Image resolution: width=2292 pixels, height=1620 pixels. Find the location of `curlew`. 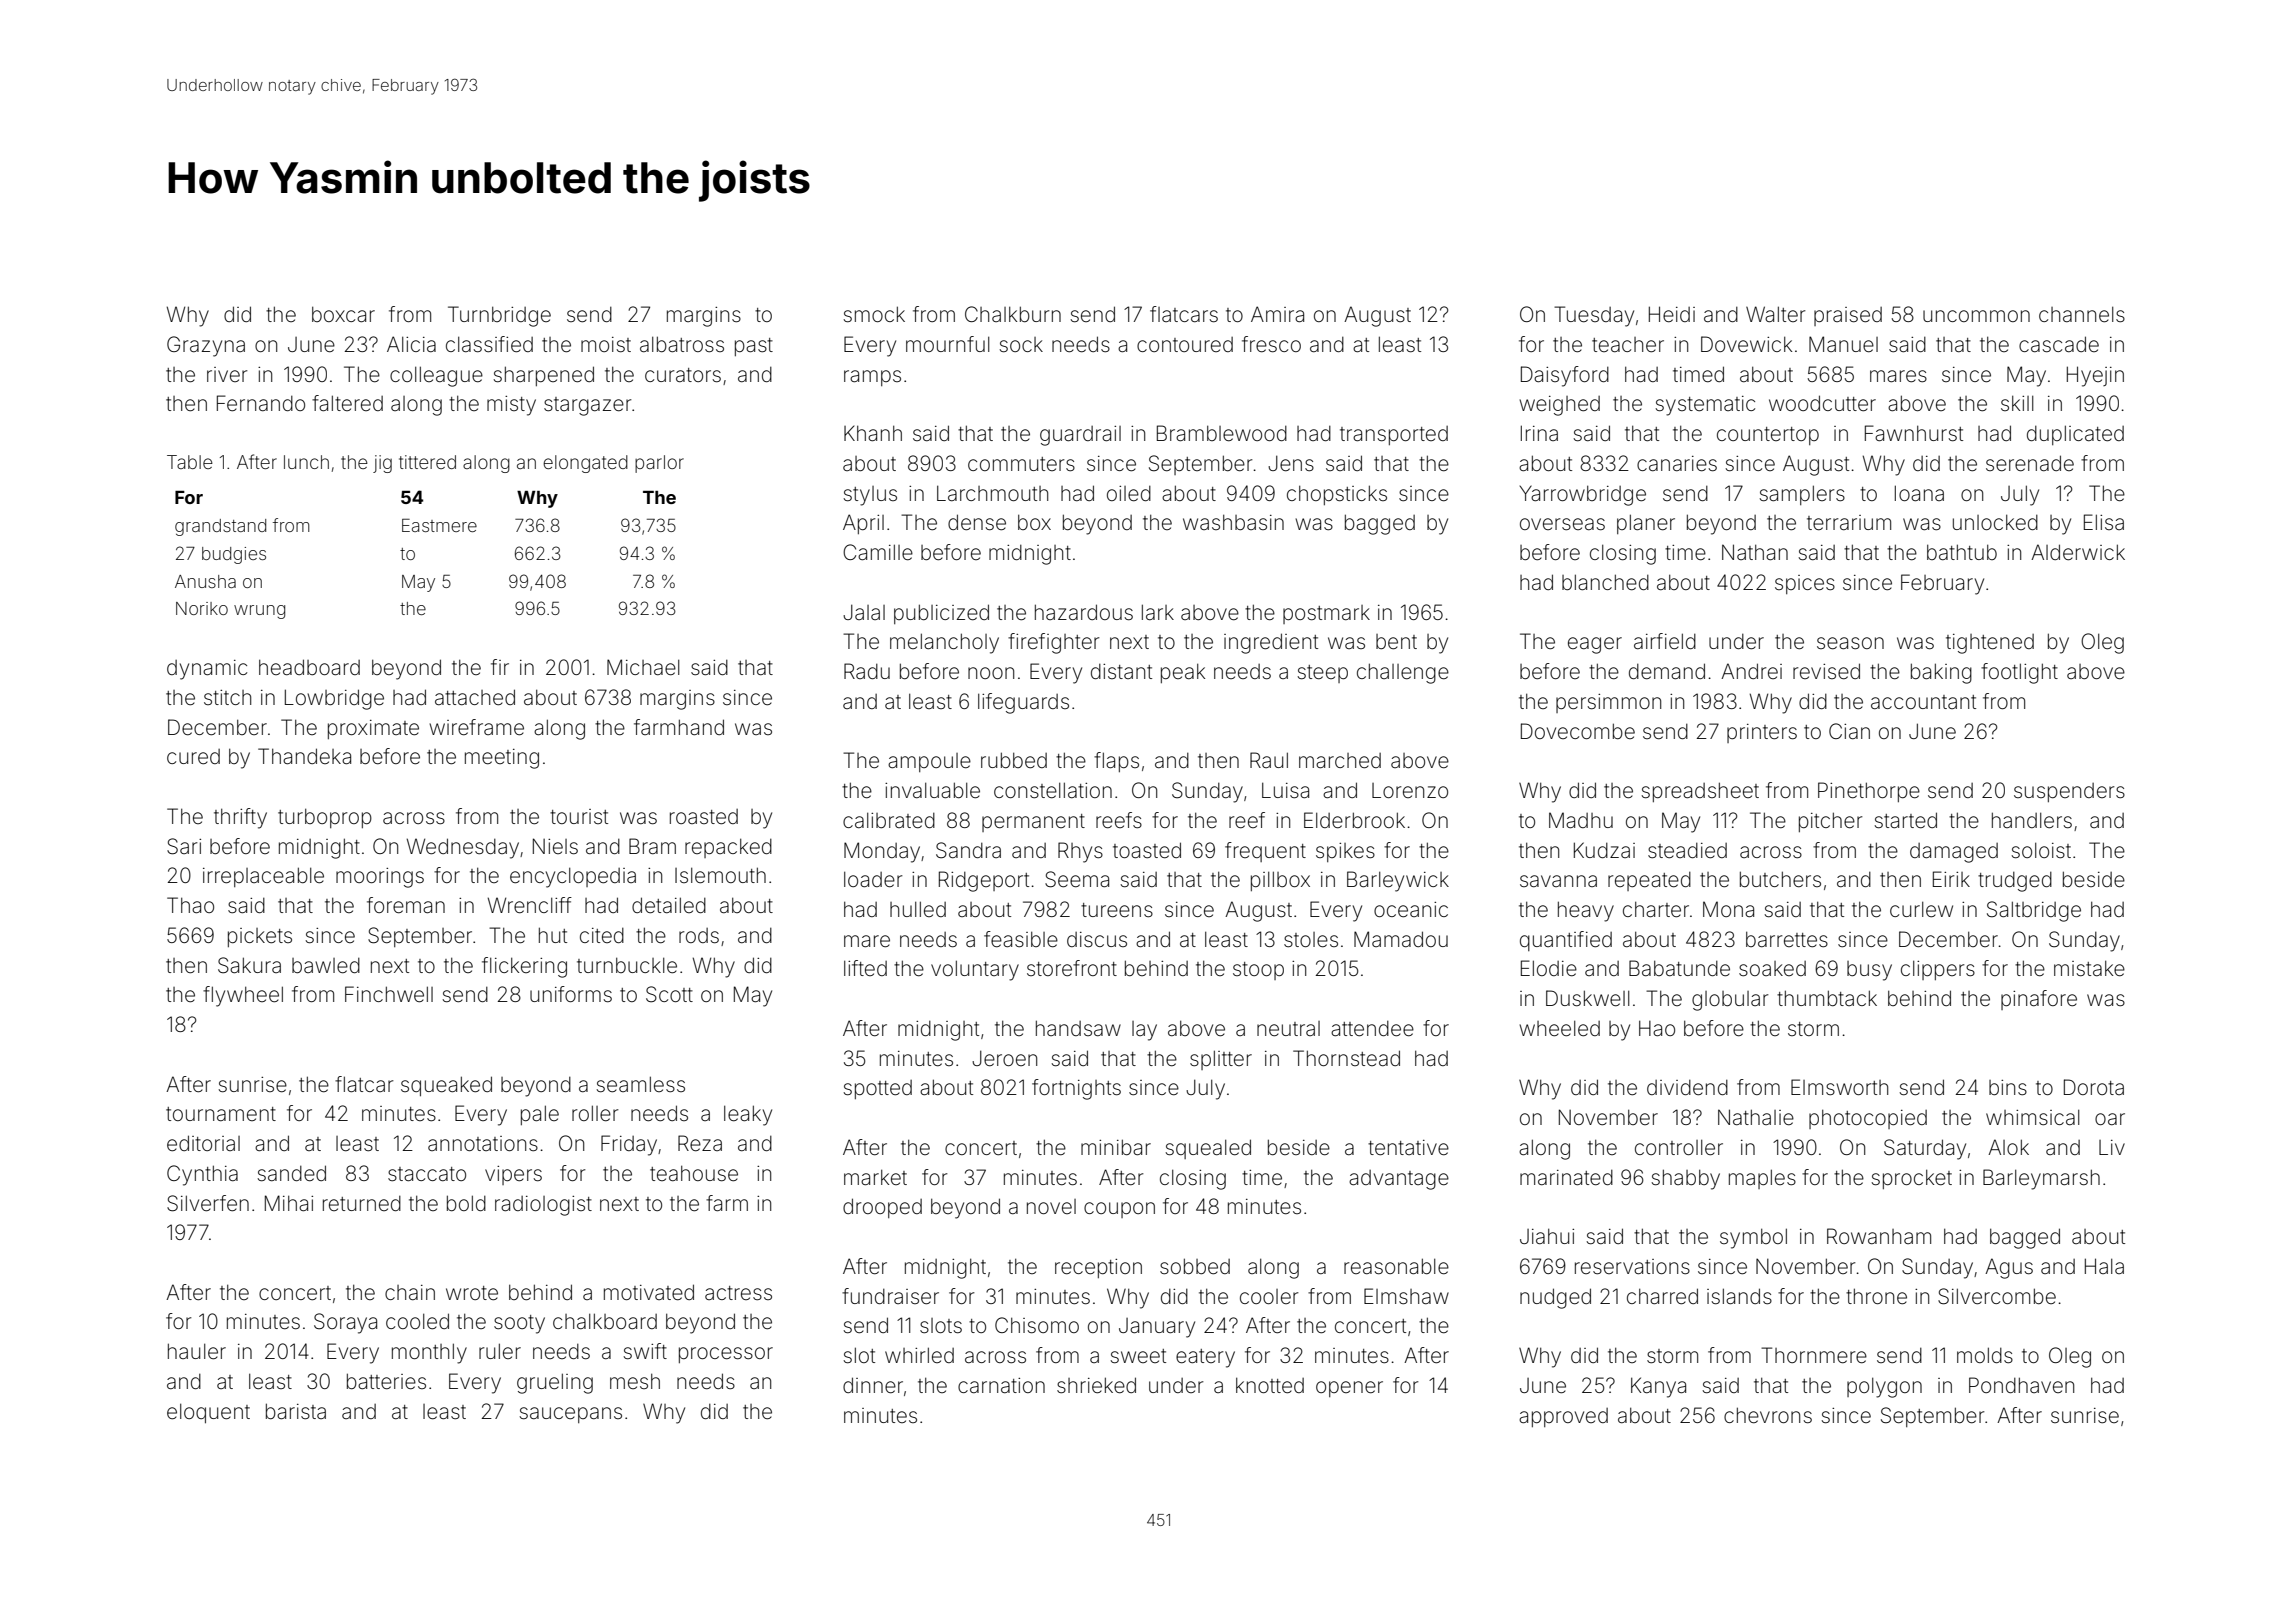

curlew is located at coordinates (1921, 909).
